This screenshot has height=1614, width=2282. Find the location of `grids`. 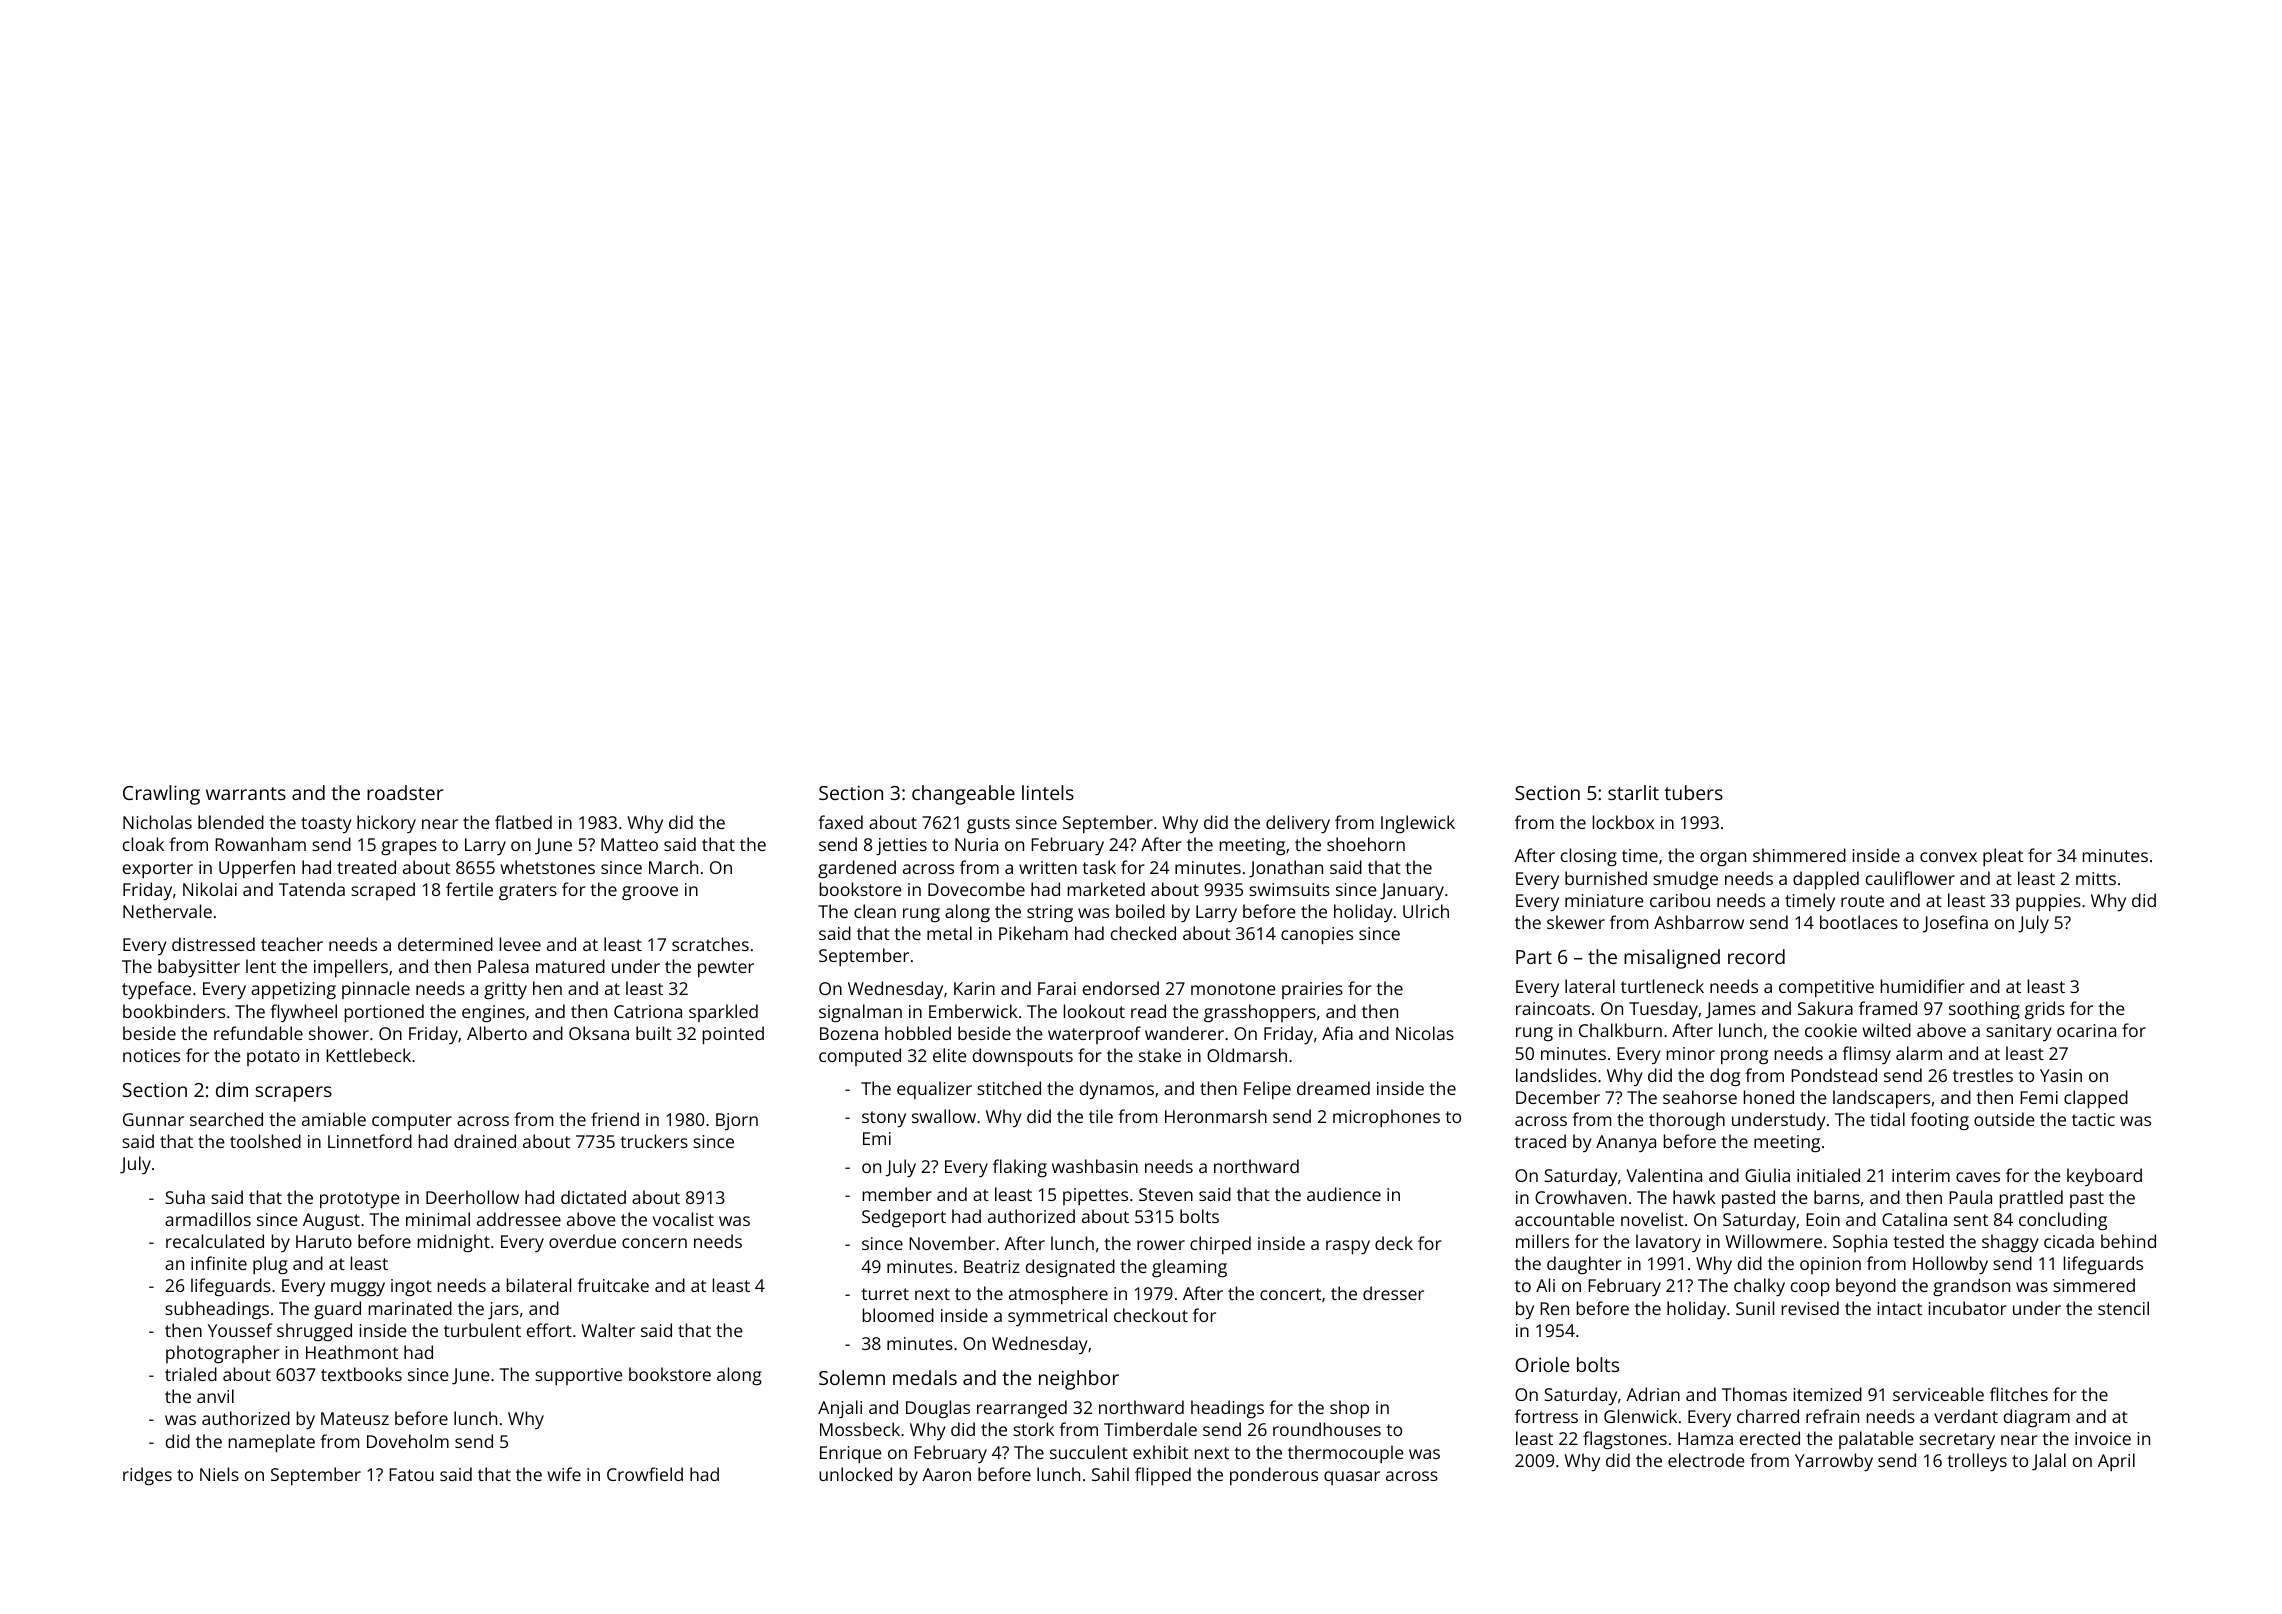

grids is located at coordinates (2045, 1010).
